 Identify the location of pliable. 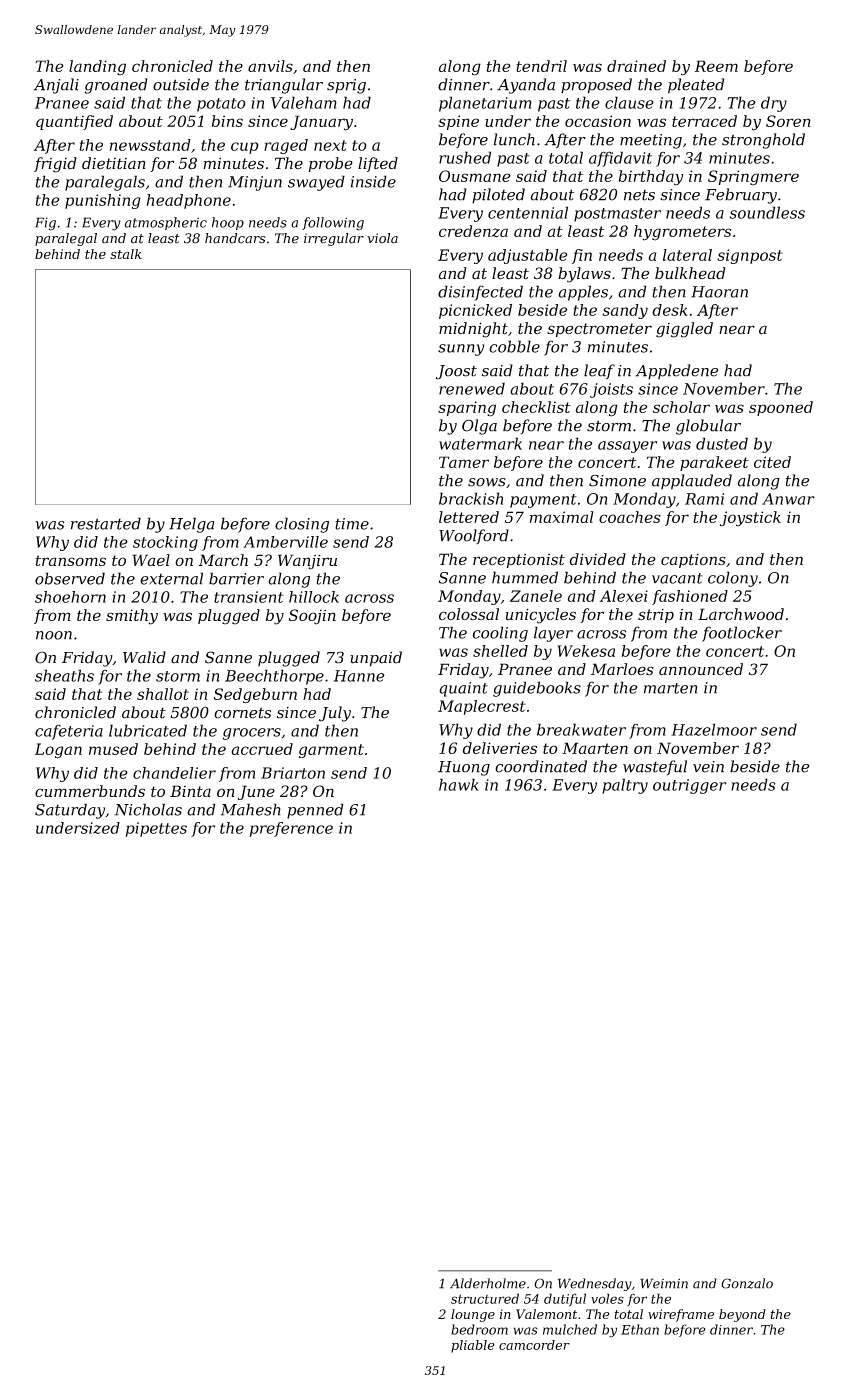
(473, 1346).
